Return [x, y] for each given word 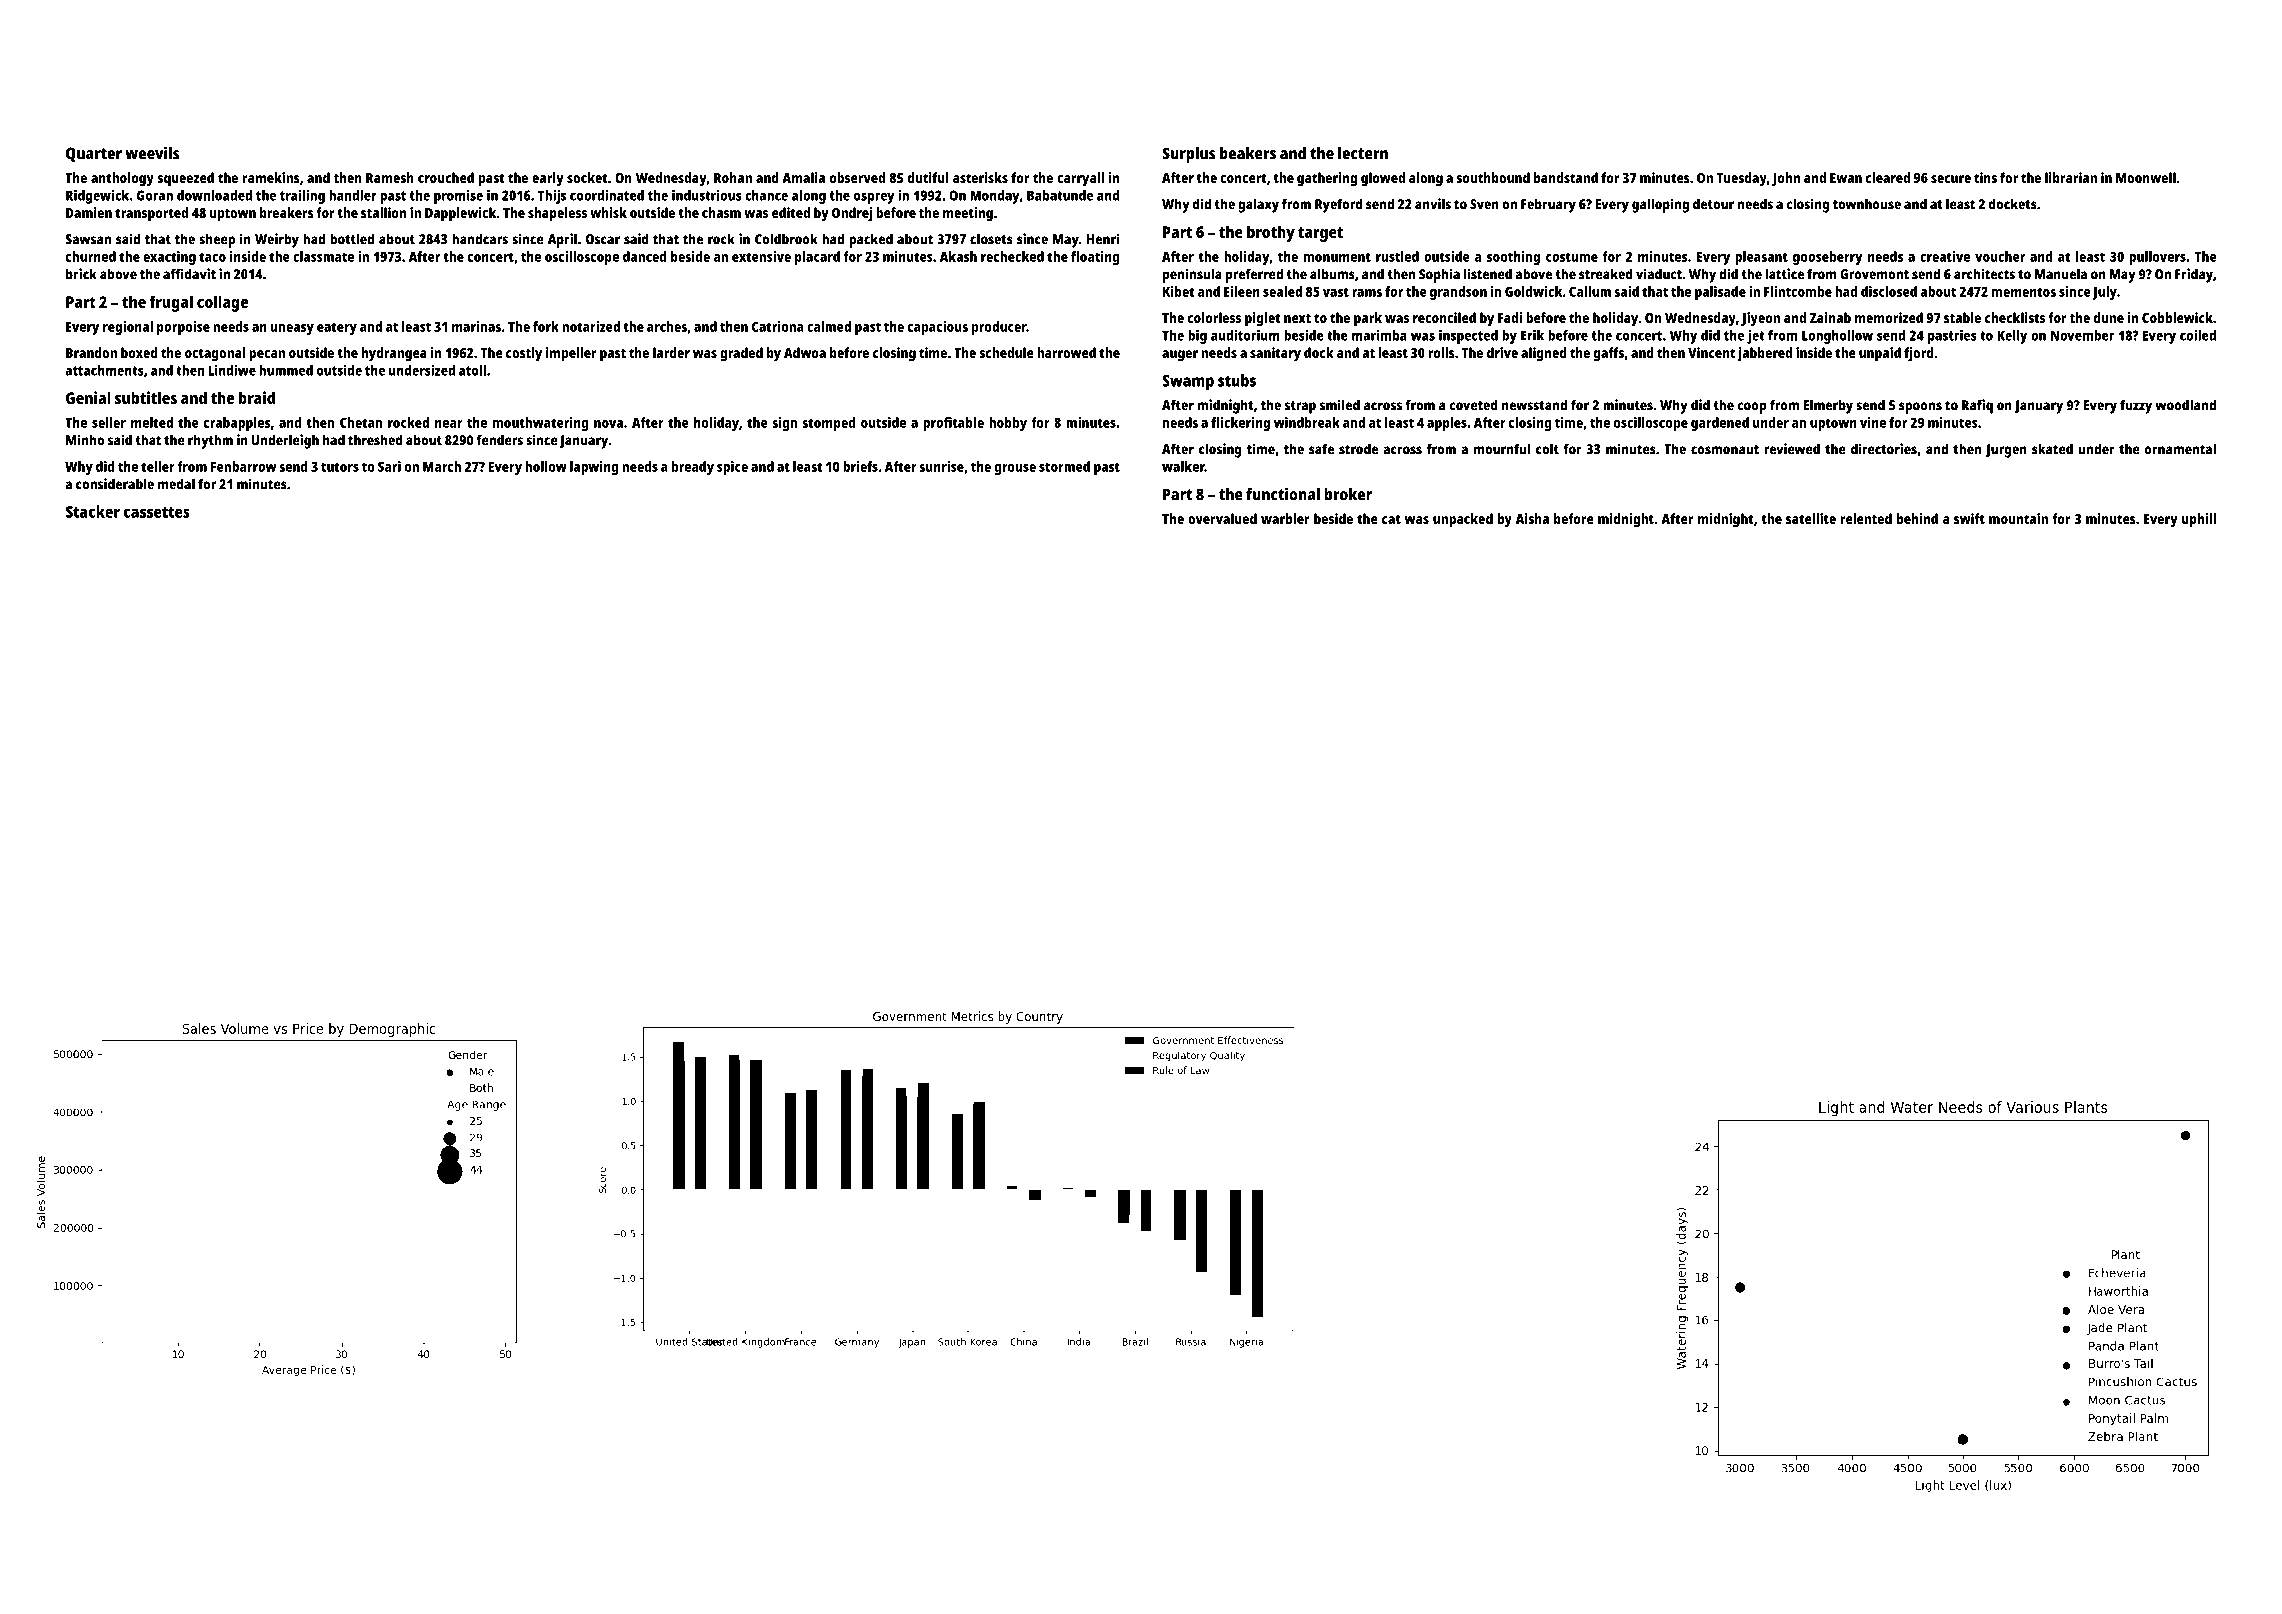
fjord [1919, 354]
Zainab [1830, 317]
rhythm [210, 441]
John [1786, 179]
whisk [608, 212]
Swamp [1188, 383]
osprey [874, 198]
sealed [1282, 291]
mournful [1502, 449]
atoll [472, 370]
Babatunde [1060, 195]
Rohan [733, 177]
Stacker [93, 511]
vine [1873, 422]
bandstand [1566, 177]
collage [222, 303]
